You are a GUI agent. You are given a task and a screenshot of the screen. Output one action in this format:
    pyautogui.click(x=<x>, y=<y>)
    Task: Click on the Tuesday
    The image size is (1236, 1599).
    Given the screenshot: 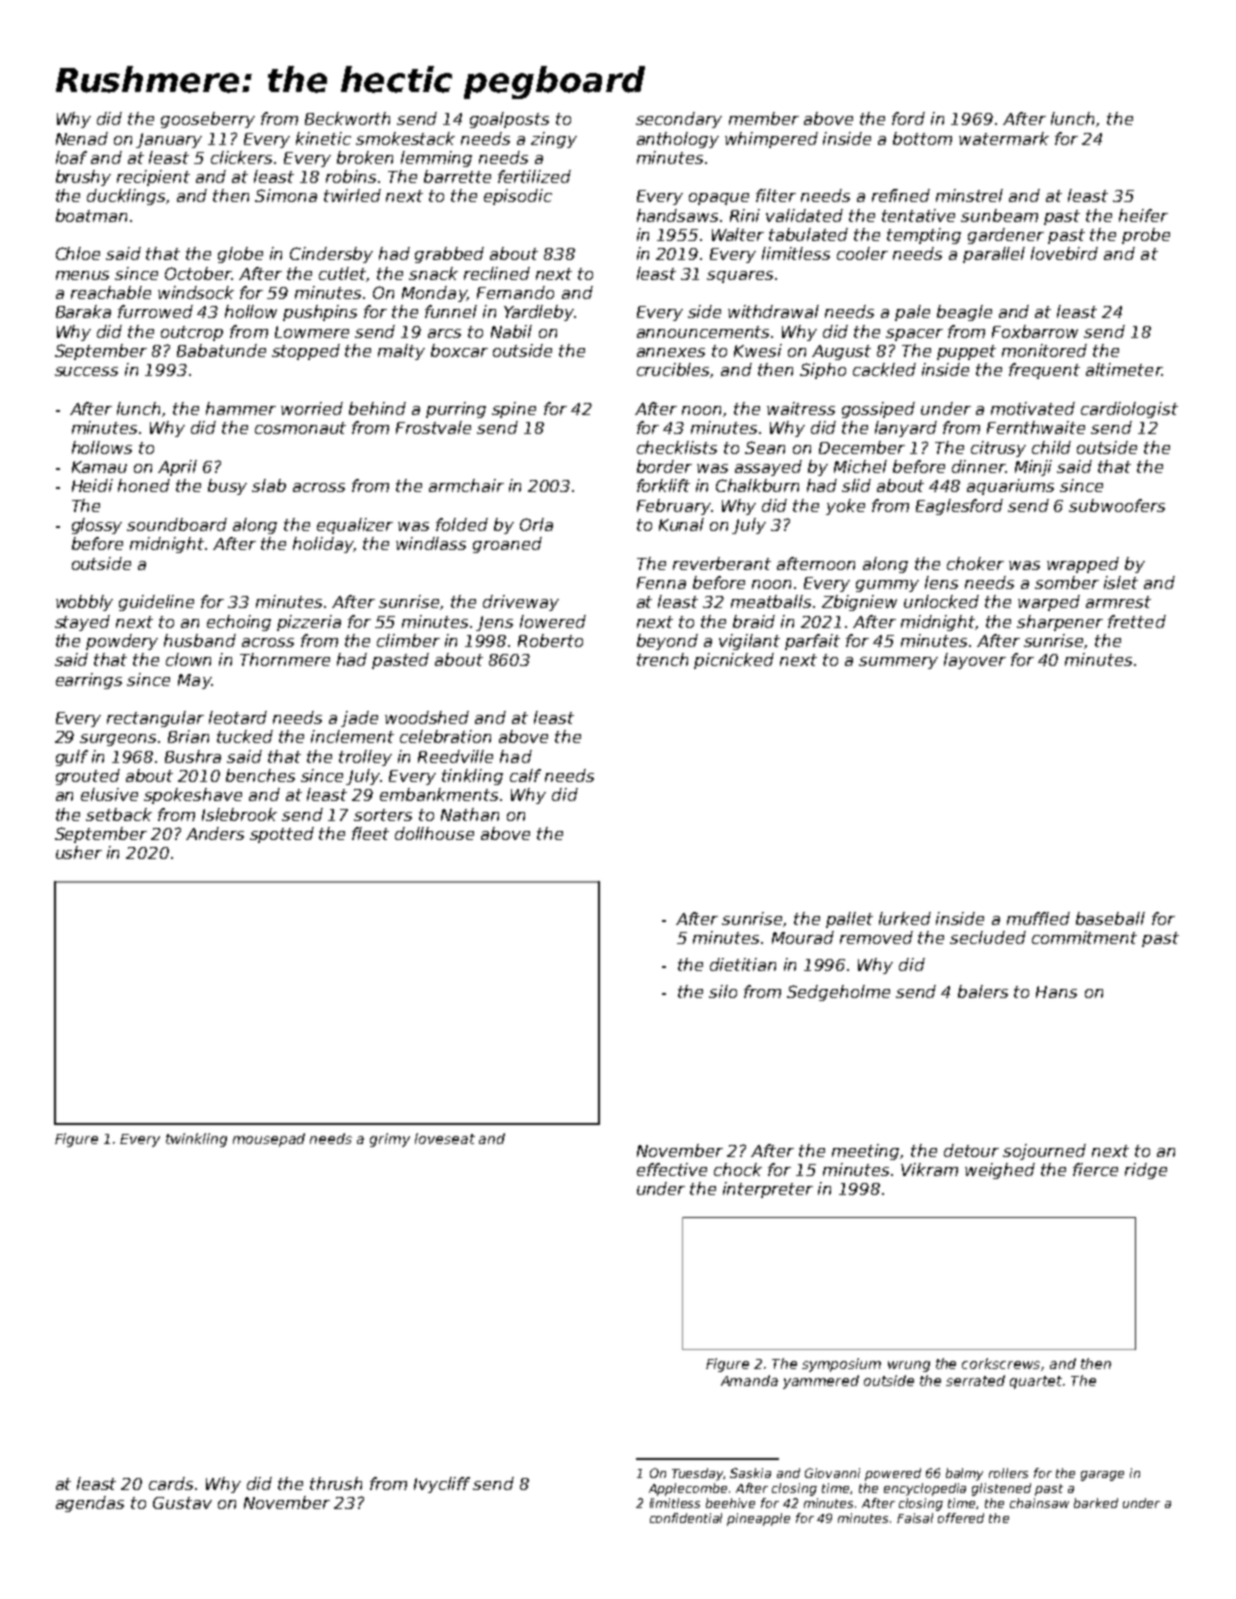 What is the action you would take?
    pyautogui.click(x=698, y=1474)
